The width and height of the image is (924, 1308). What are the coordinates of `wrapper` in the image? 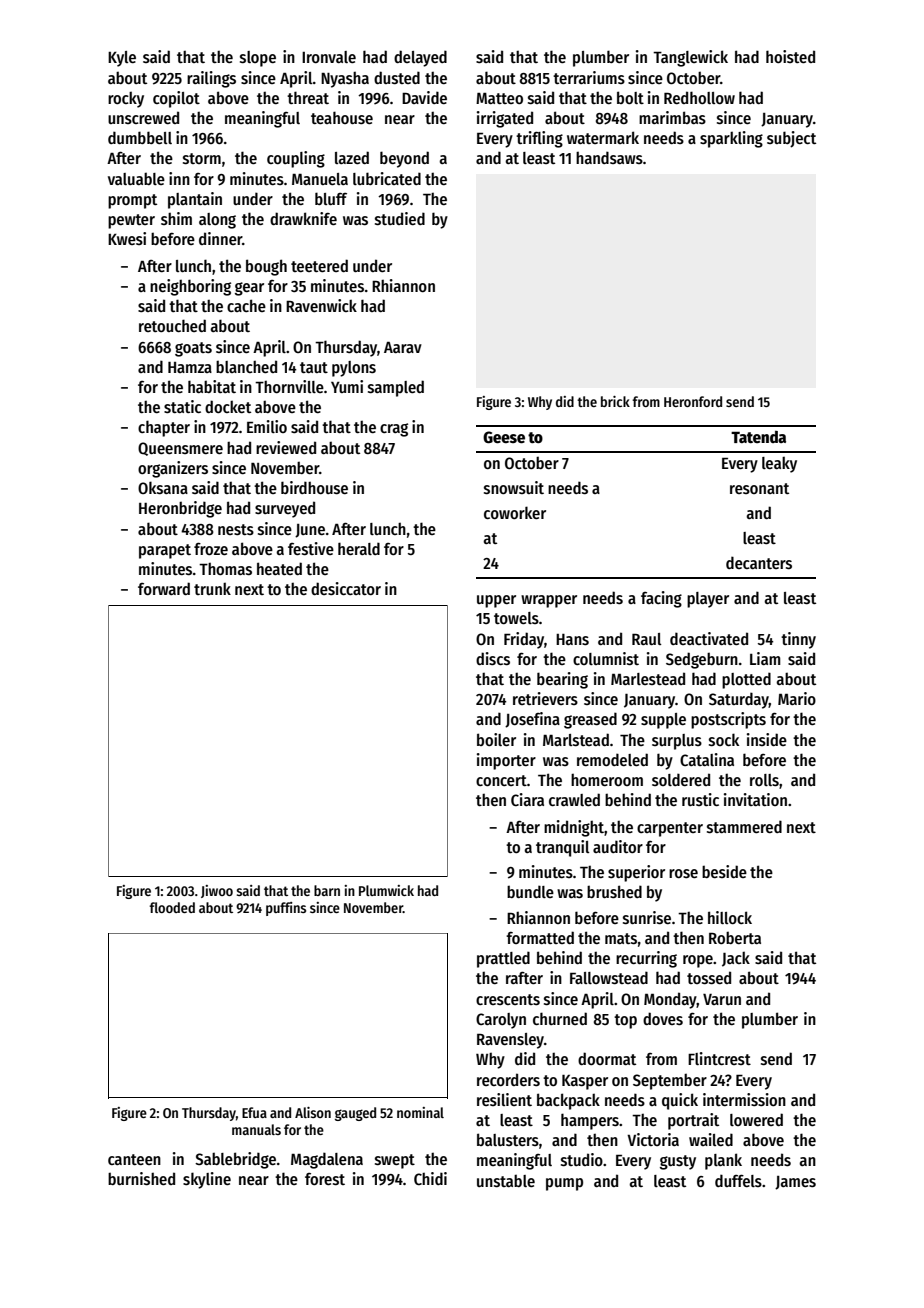 It's located at (549, 601).
